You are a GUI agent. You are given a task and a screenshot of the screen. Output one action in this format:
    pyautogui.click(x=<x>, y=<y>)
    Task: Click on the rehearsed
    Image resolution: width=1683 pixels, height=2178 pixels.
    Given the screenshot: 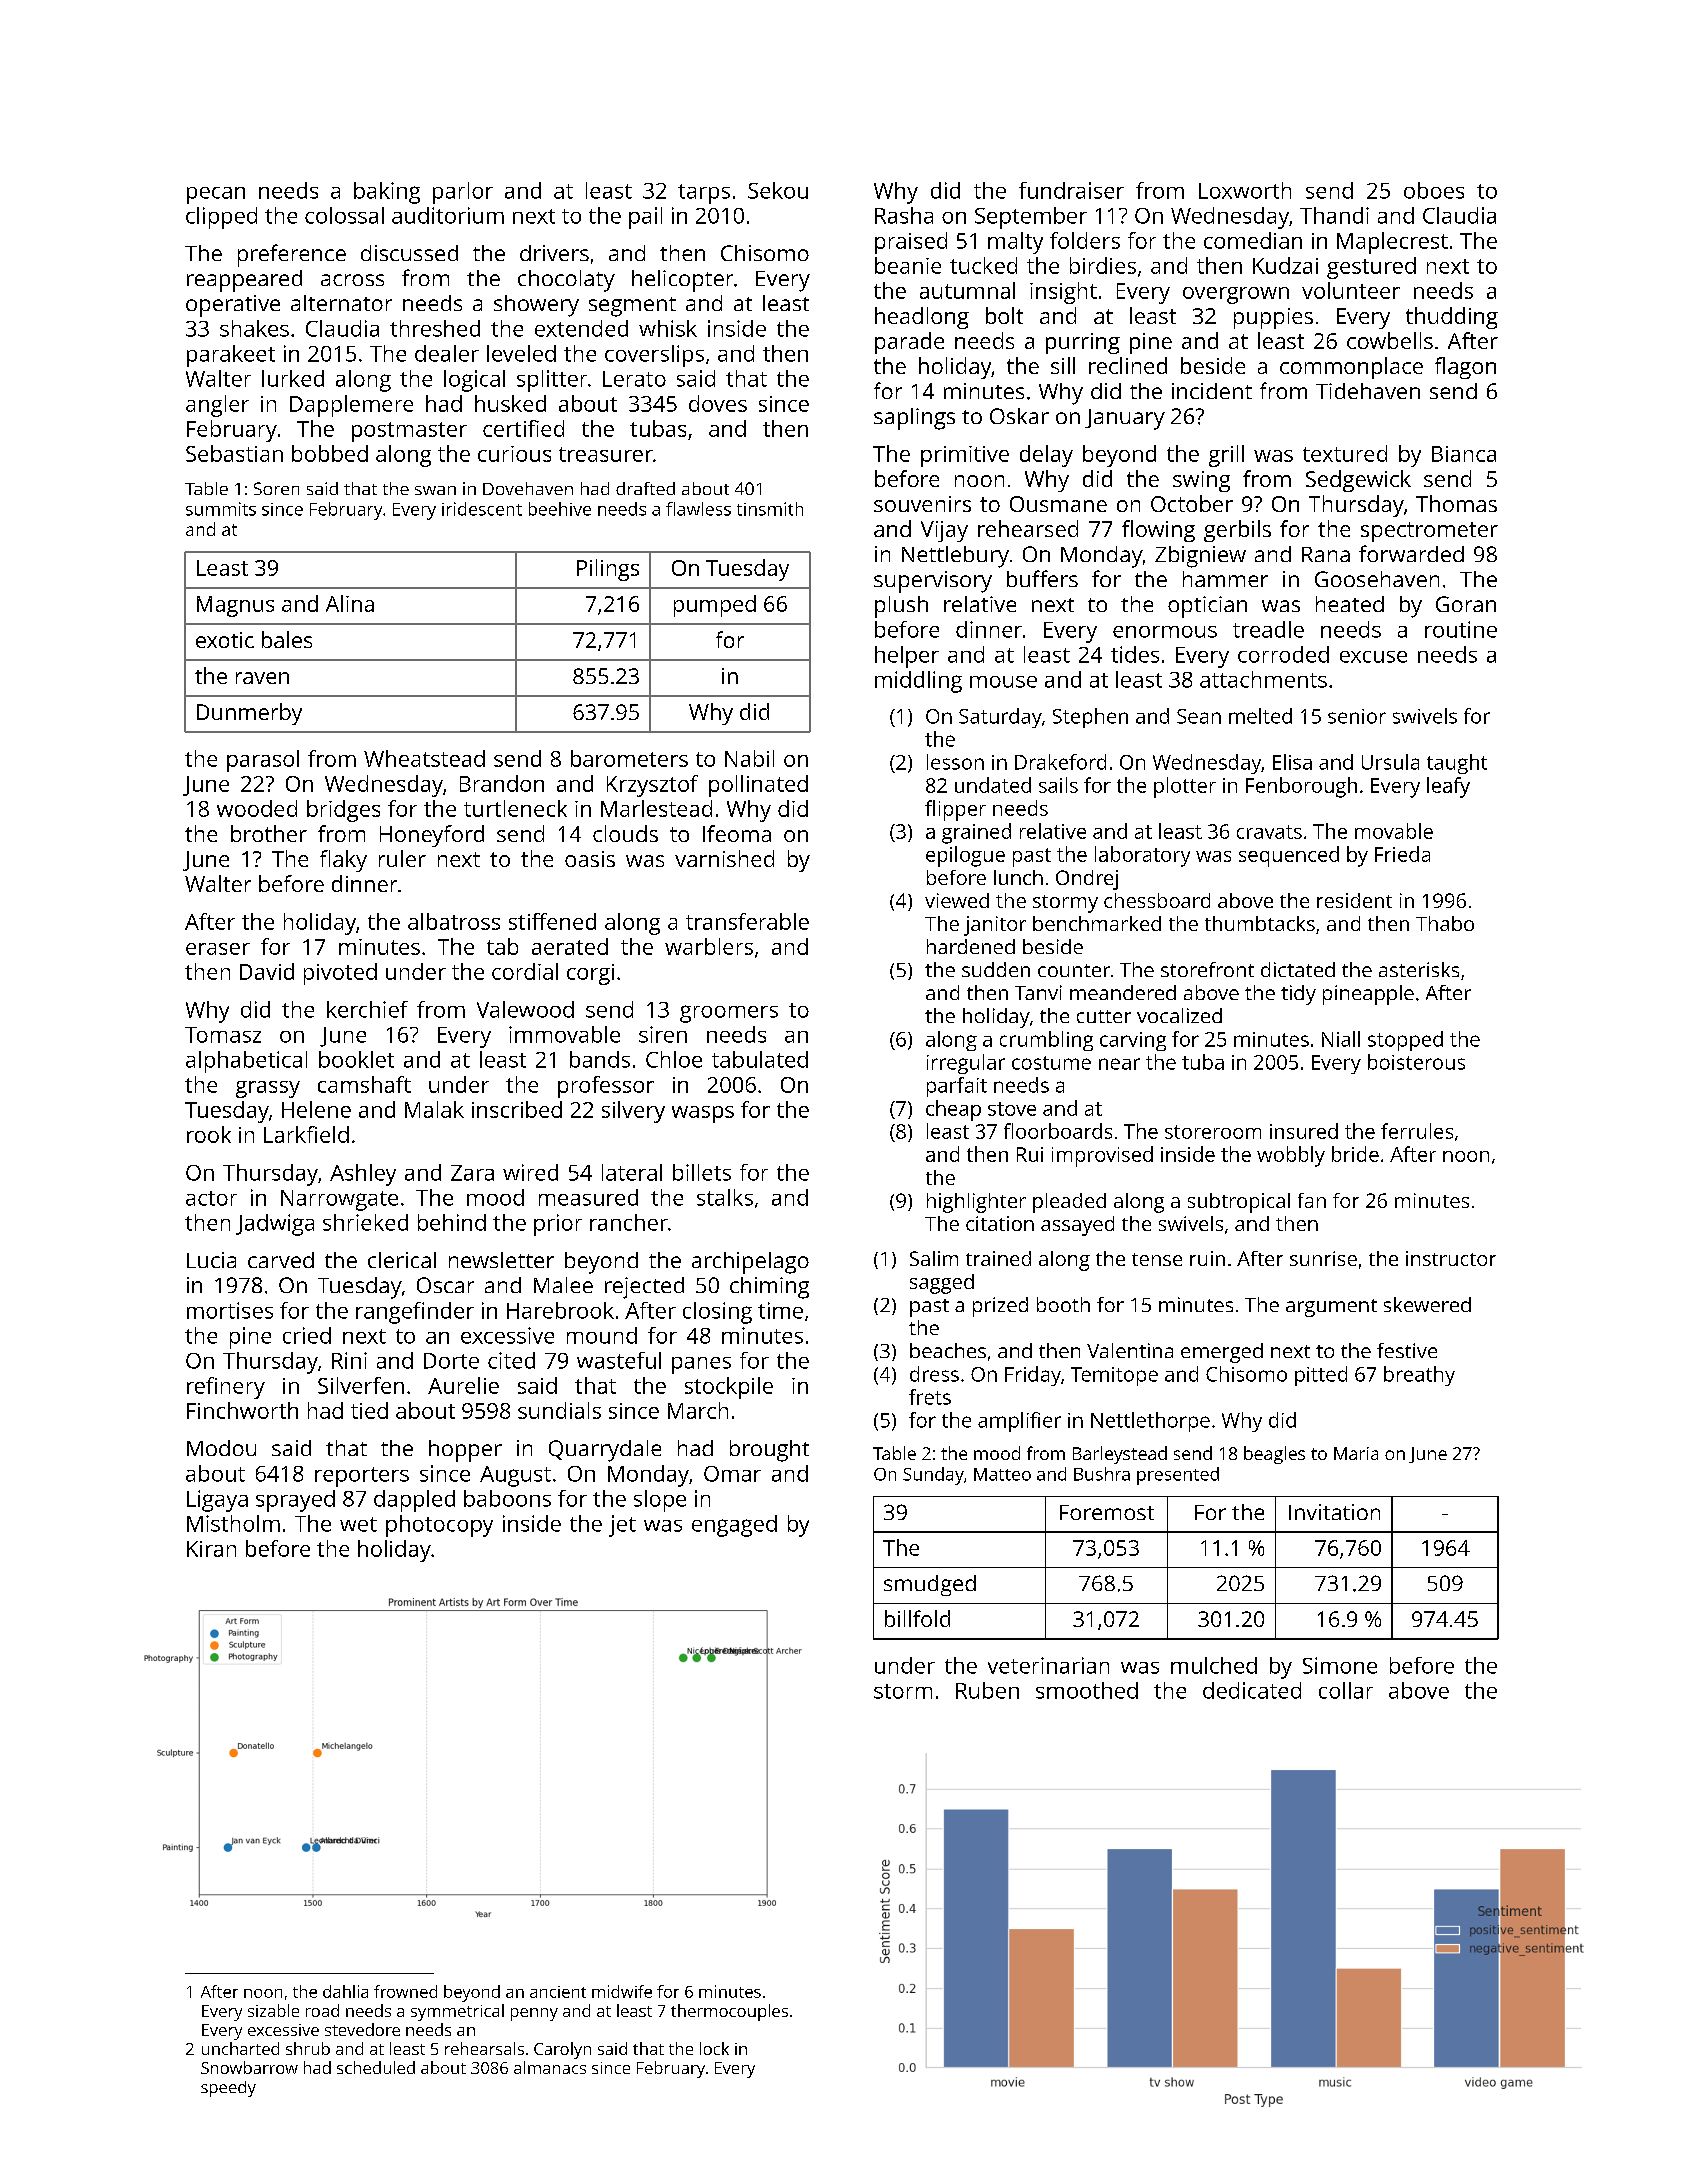 What is the action you would take?
    pyautogui.click(x=1028, y=528)
